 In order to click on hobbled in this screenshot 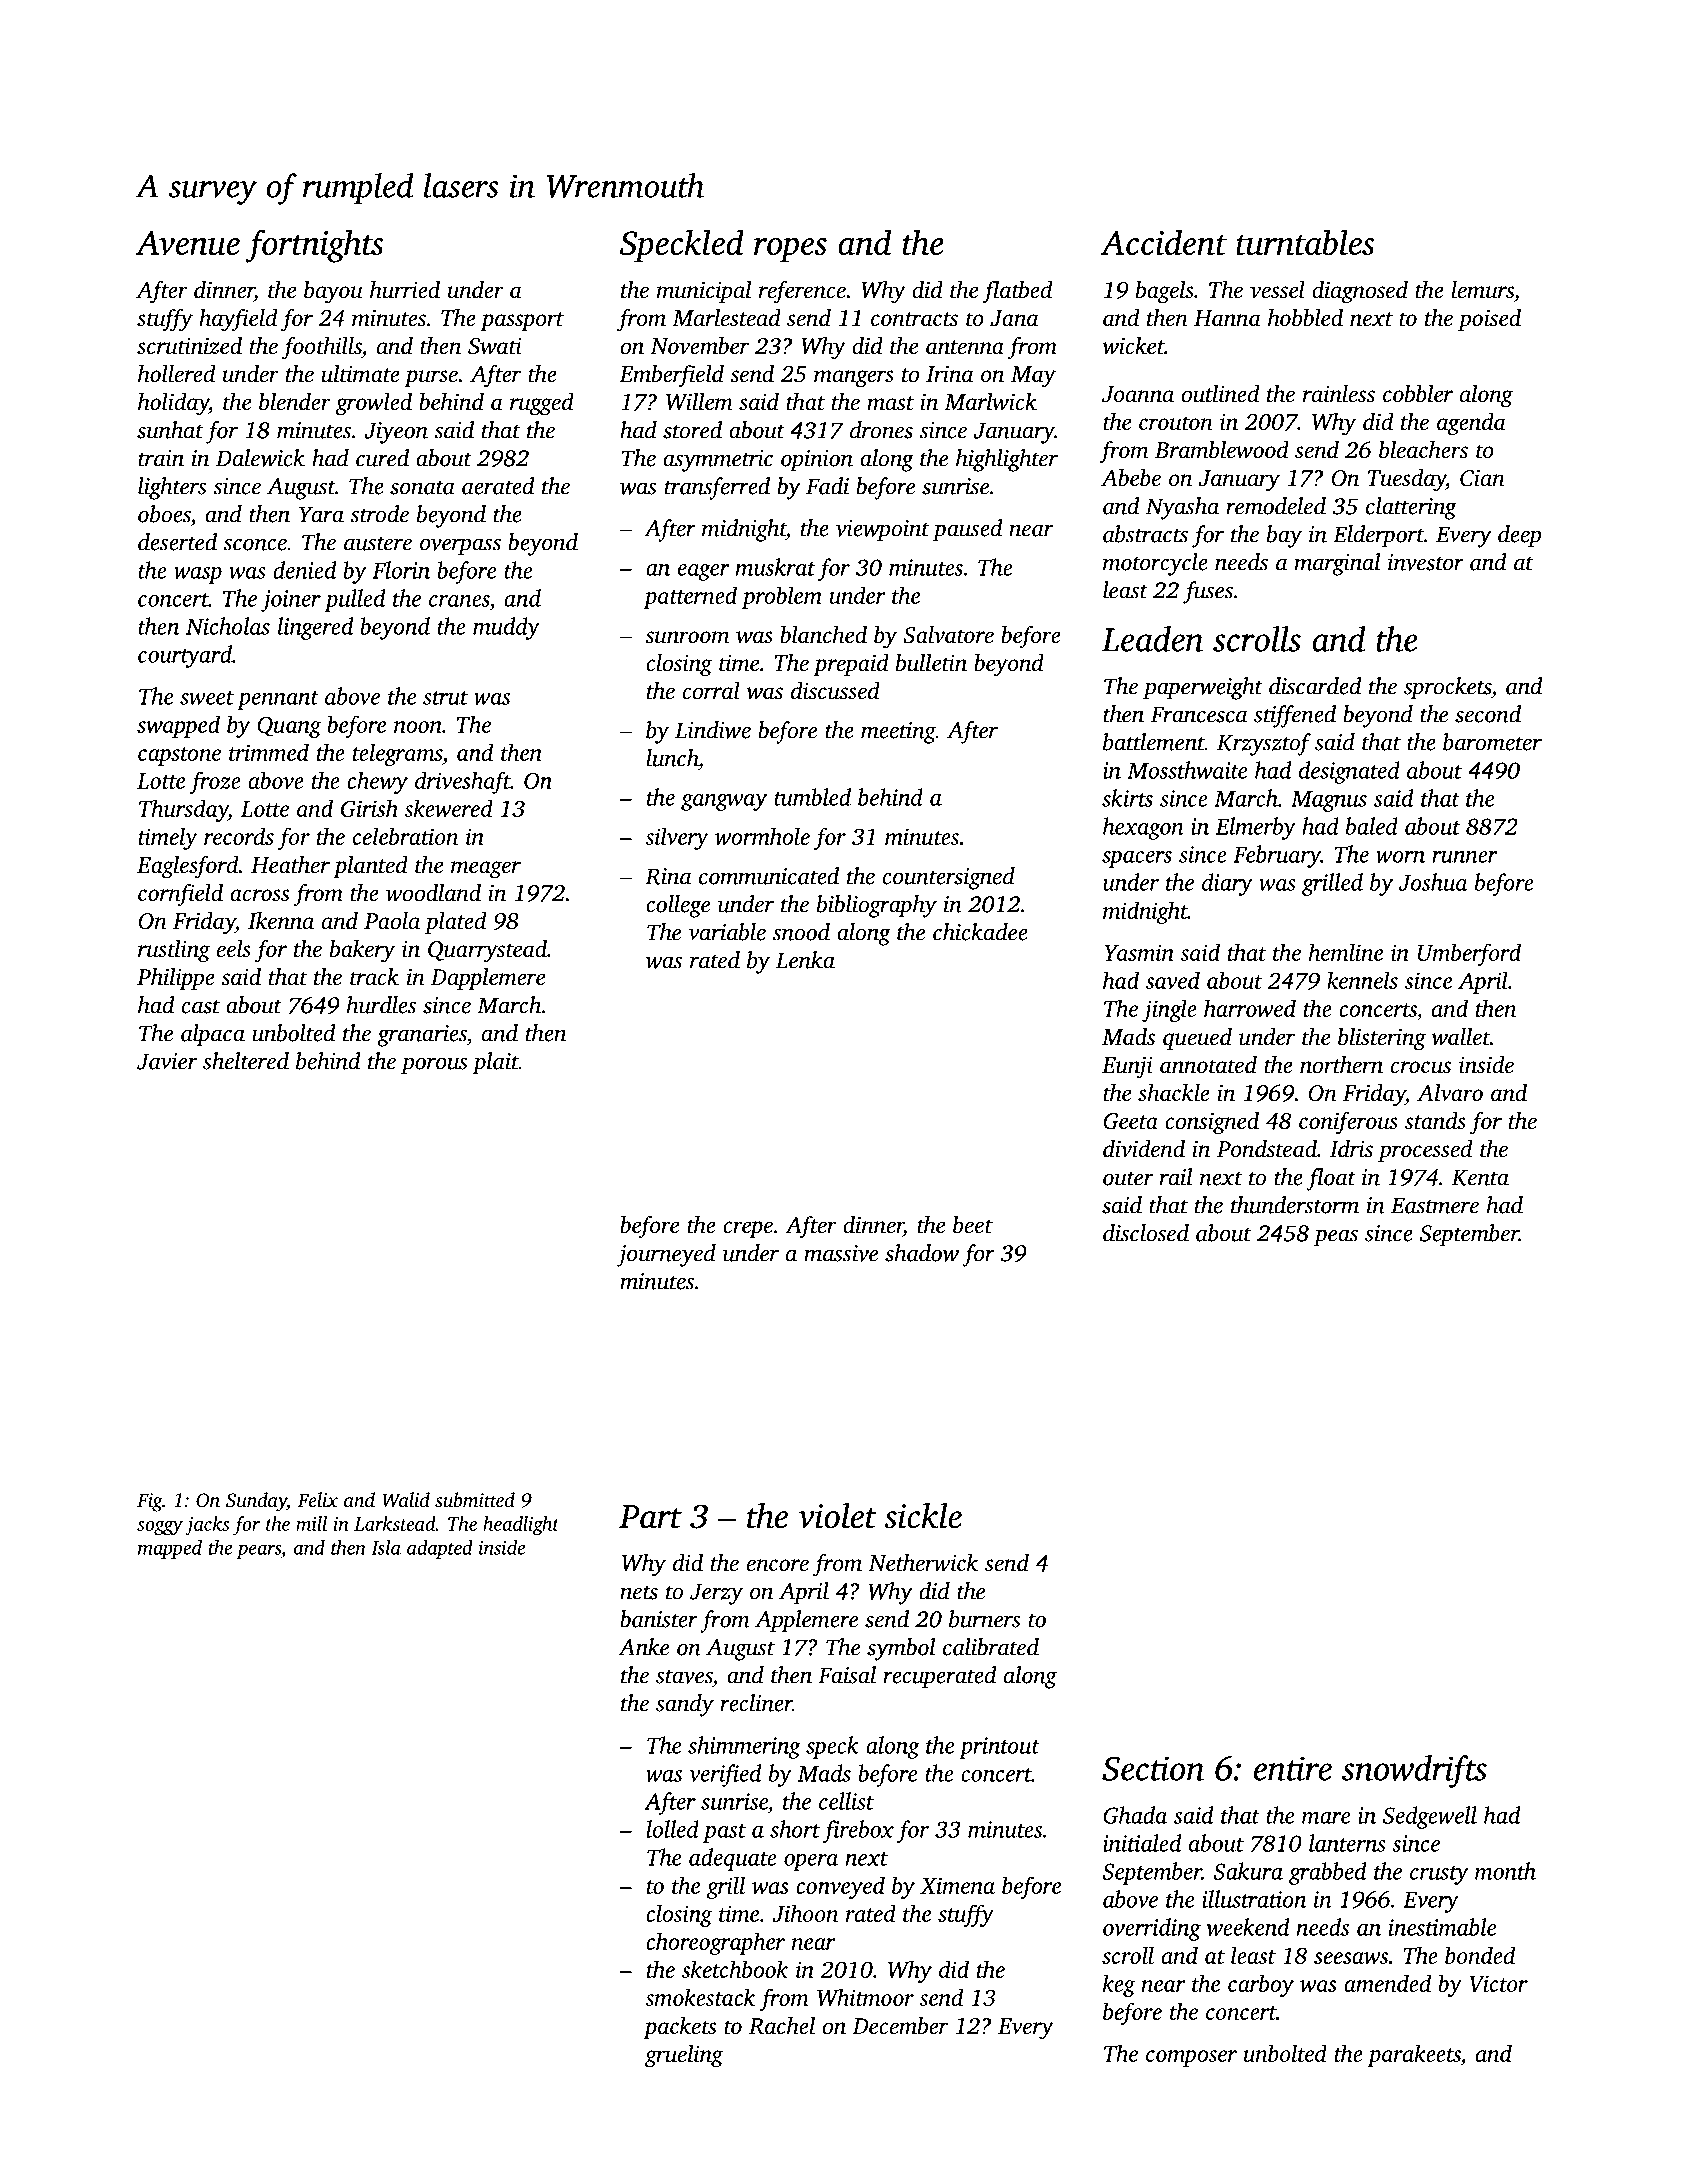, I will do `click(1305, 318)`.
